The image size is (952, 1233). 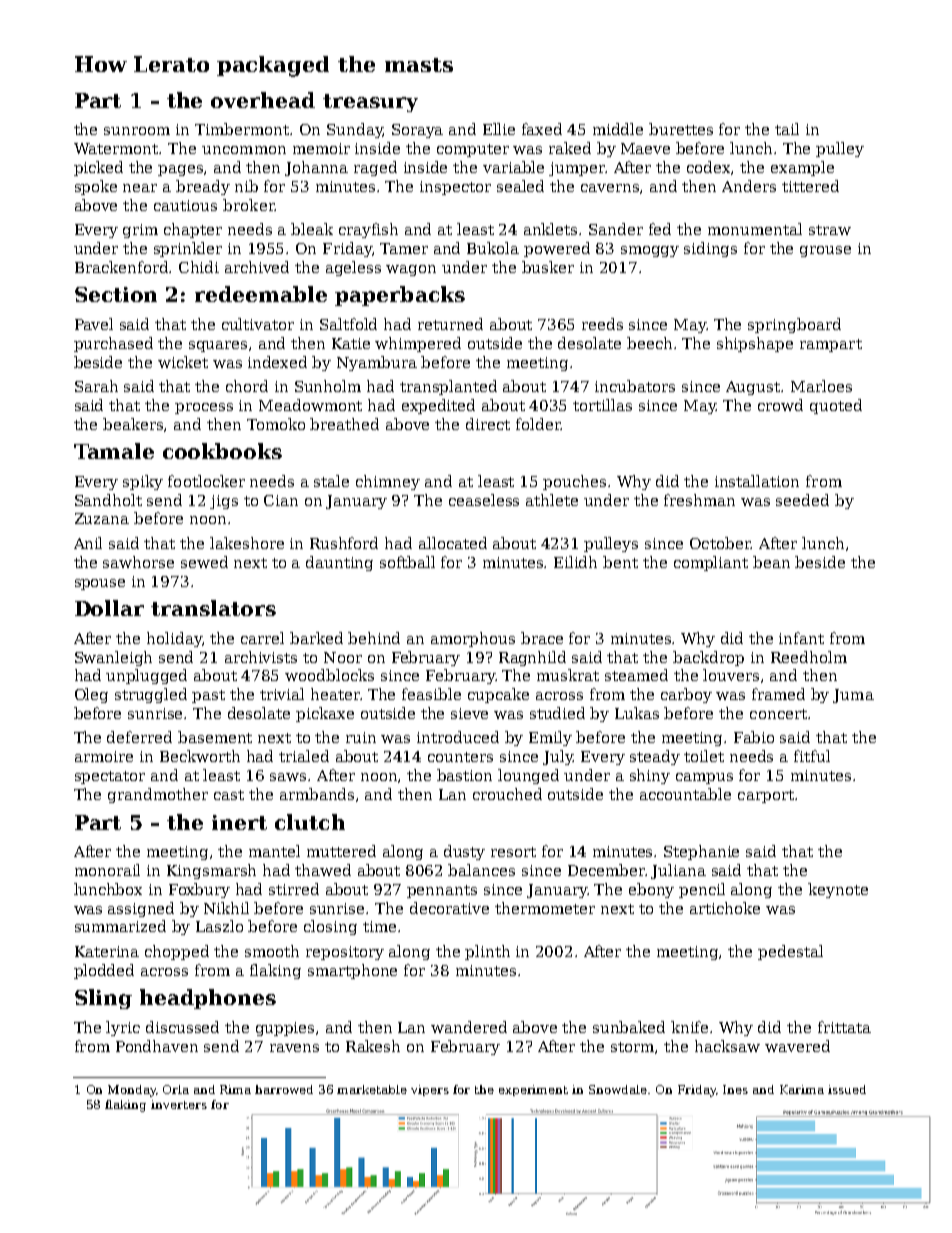 What do you see at coordinates (458, 737) in the screenshot?
I see `introduced` at bounding box center [458, 737].
